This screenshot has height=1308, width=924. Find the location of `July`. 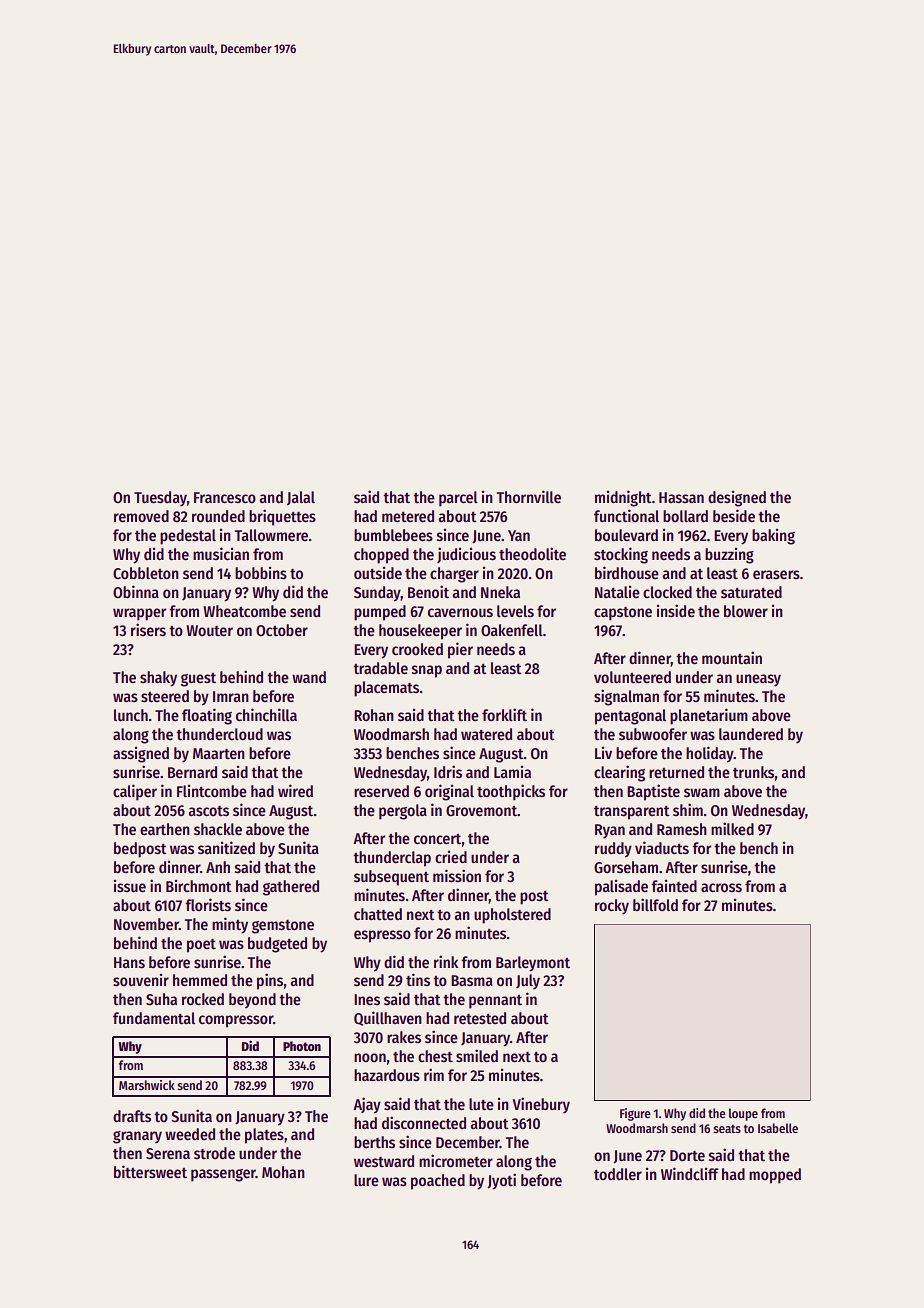

July is located at coordinates (528, 981).
